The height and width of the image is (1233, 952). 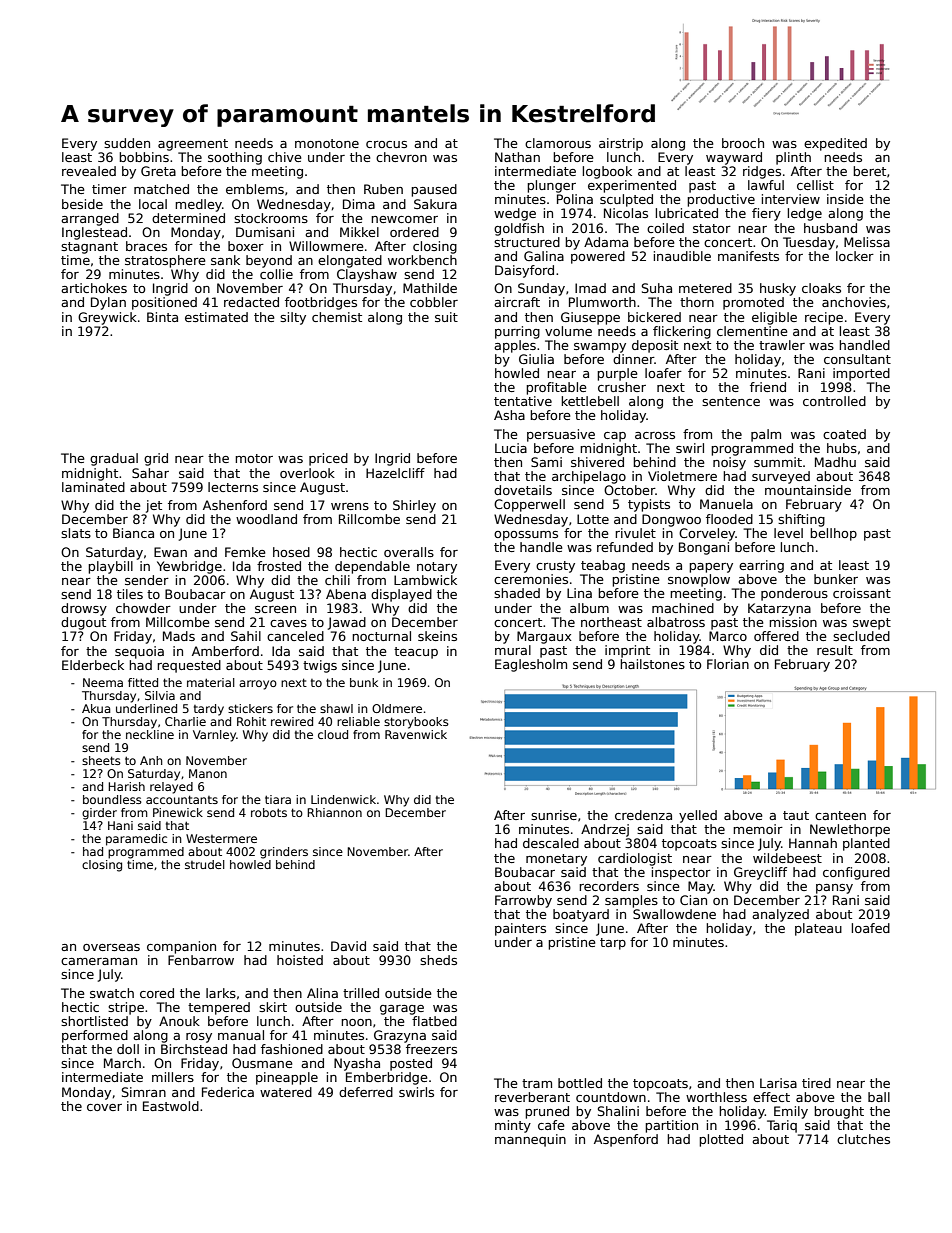 I want to click on woodland, so click(x=266, y=519).
